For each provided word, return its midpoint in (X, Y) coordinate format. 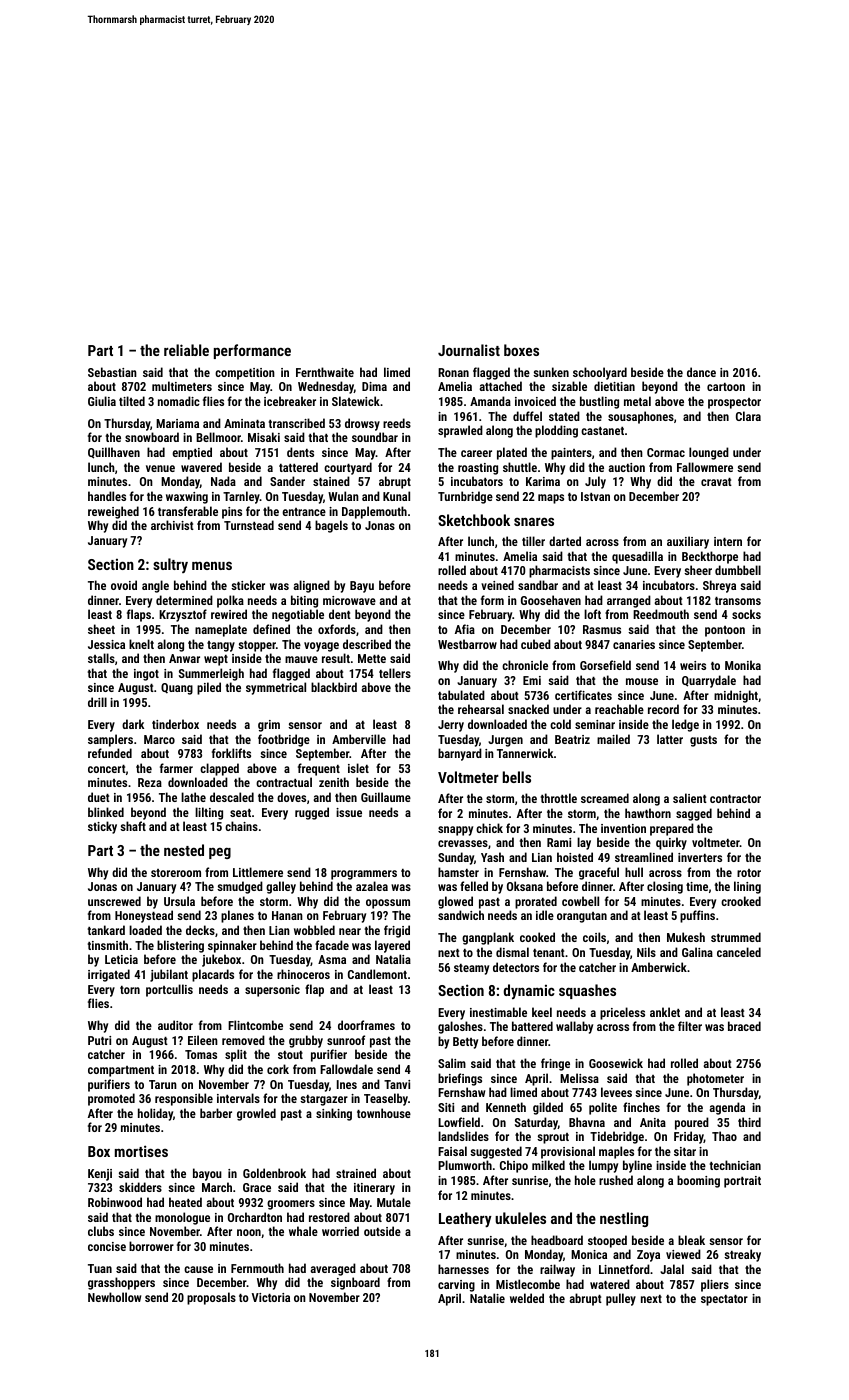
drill (97, 702)
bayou (207, 1174)
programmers (364, 875)
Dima (374, 386)
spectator (724, 1300)
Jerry (451, 726)
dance (701, 372)
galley (281, 887)
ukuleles (520, 1218)
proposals (211, 1298)
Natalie (487, 1298)
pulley (621, 1299)
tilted (132, 401)
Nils (646, 952)
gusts (703, 741)
